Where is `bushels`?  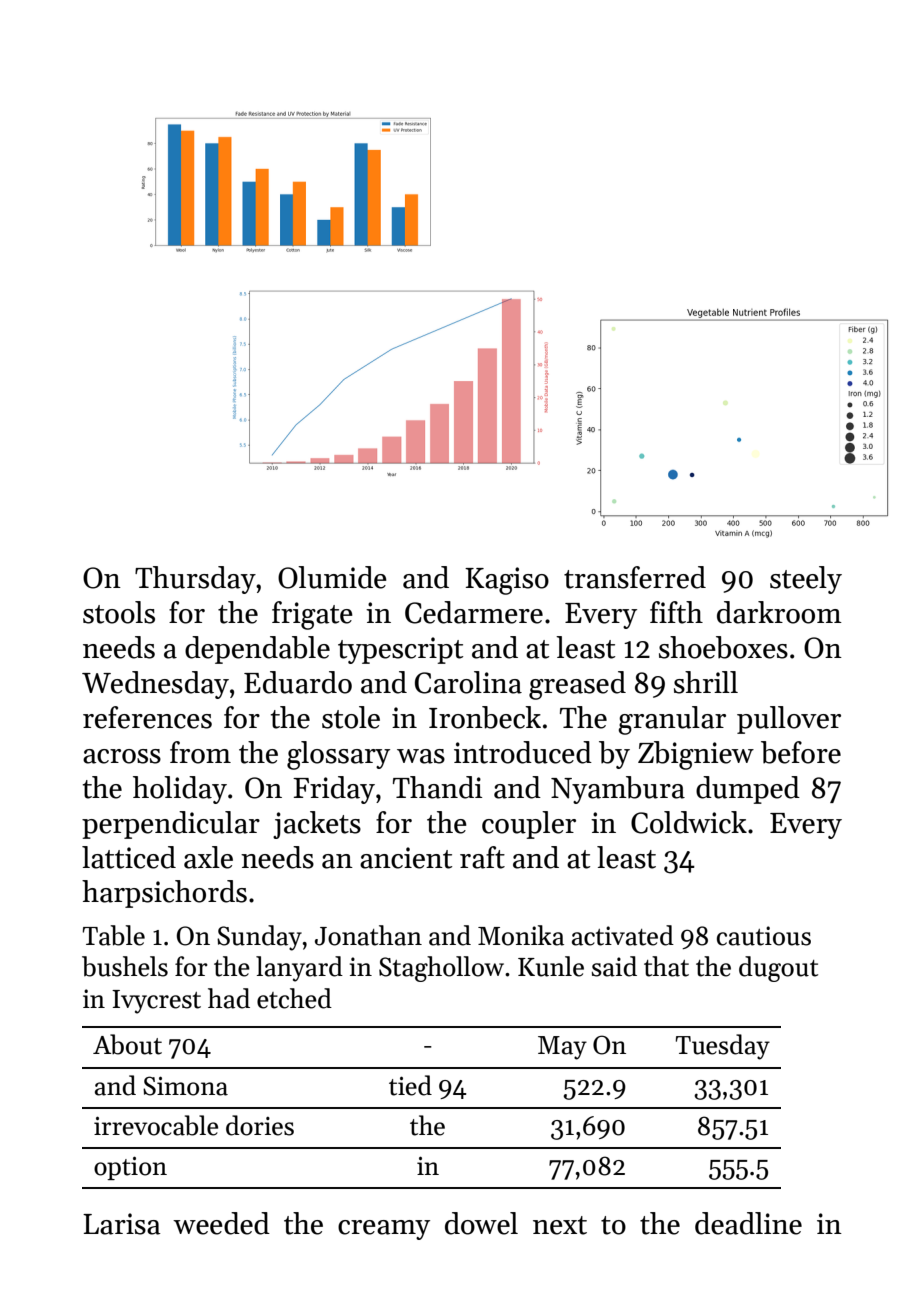 bushels is located at coordinates (125, 966).
